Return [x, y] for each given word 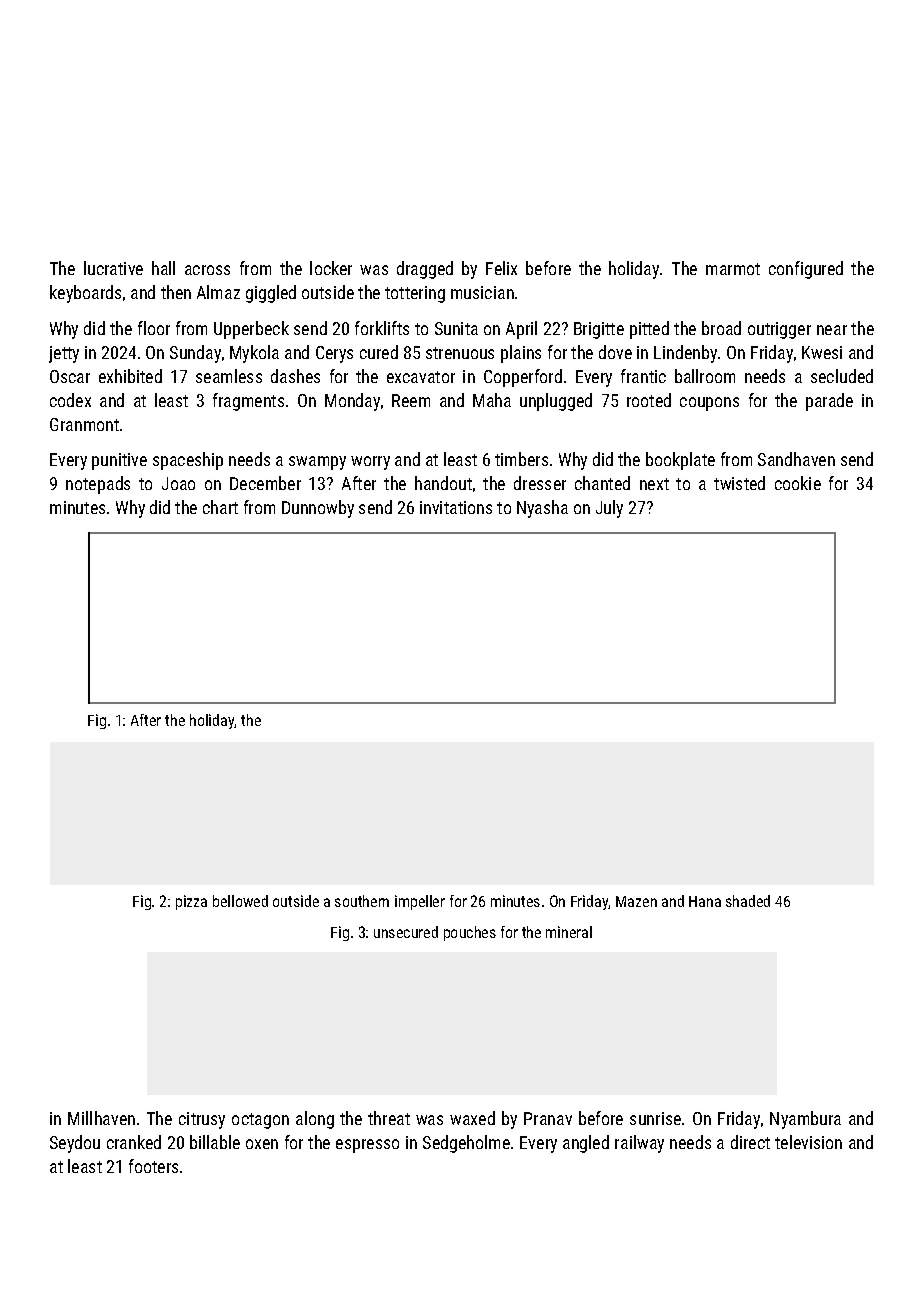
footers [153, 1166]
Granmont [84, 424]
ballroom [705, 376]
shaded [748, 901]
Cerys [334, 354]
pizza [191, 902]
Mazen [636, 901]
